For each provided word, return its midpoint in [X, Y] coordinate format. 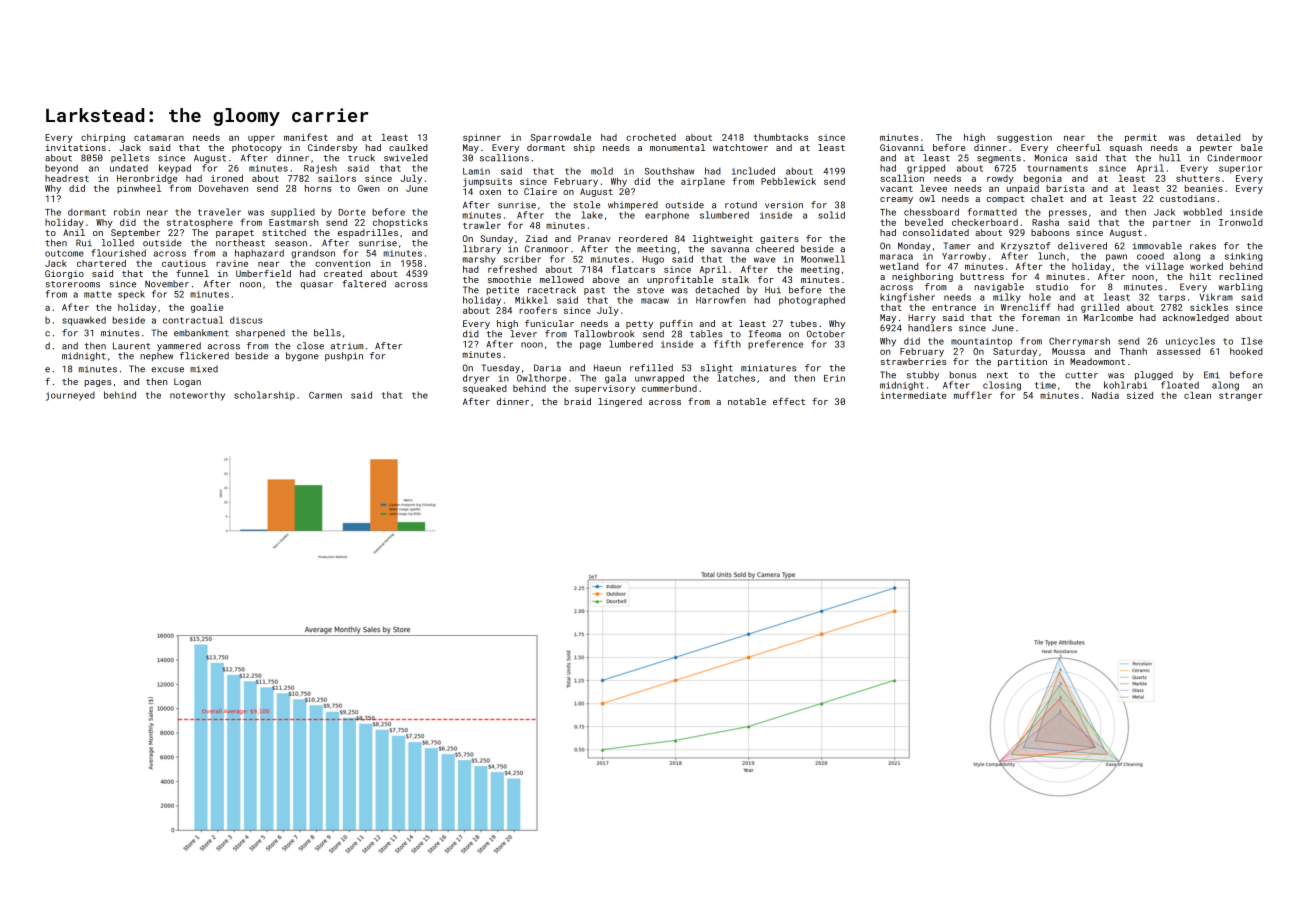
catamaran [159, 137]
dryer [476, 379]
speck [131, 295]
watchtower [740, 147]
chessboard [931, 212]
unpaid [1023, 189]
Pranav [594, 238]
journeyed [70, 396]
